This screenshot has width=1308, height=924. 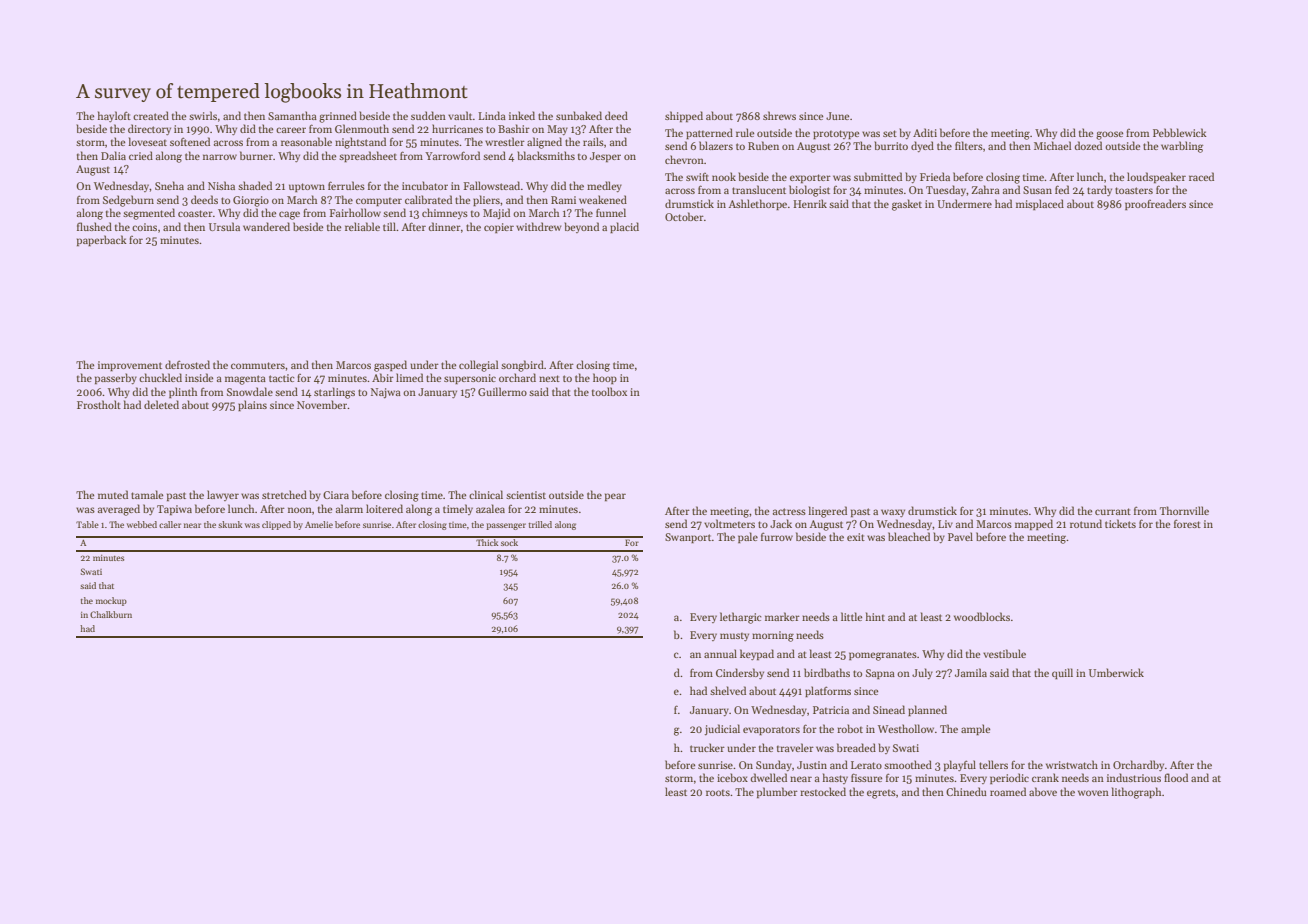 I want to click on June, so click(x=837, y=116).
